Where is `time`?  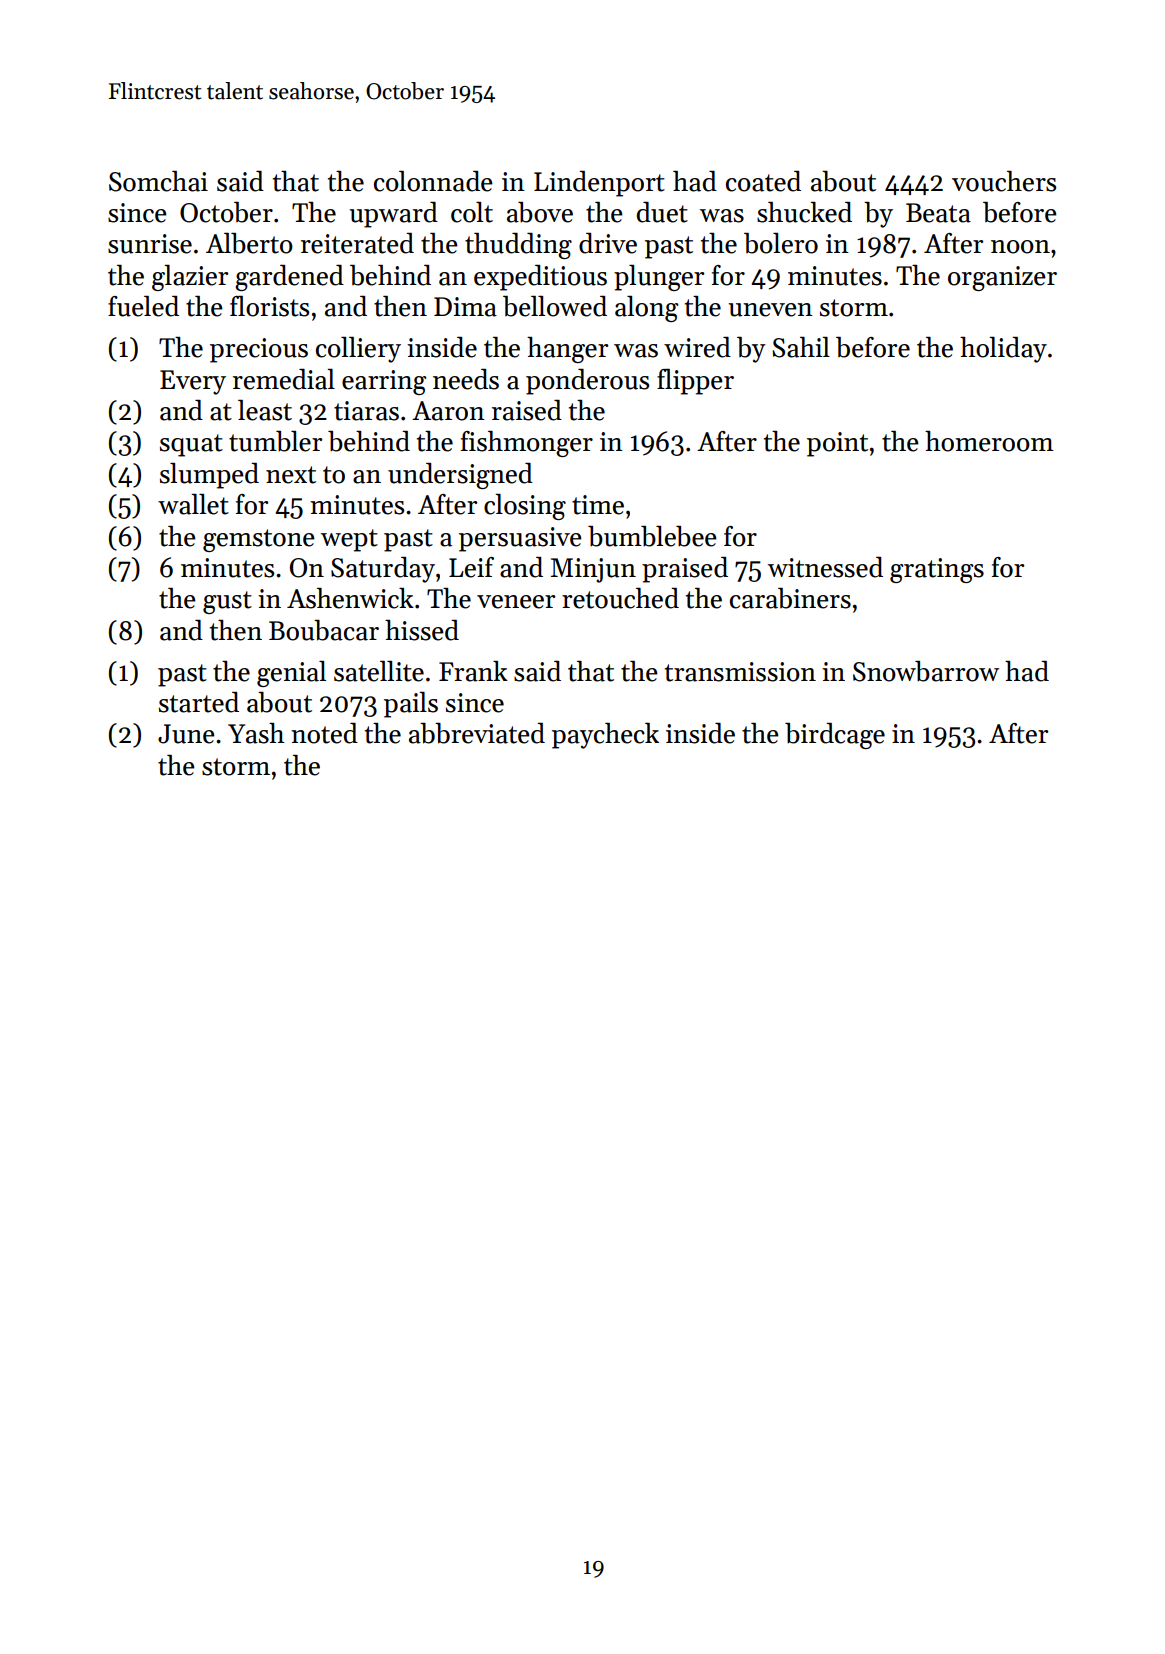 time is located at coordinates (598, 505).
